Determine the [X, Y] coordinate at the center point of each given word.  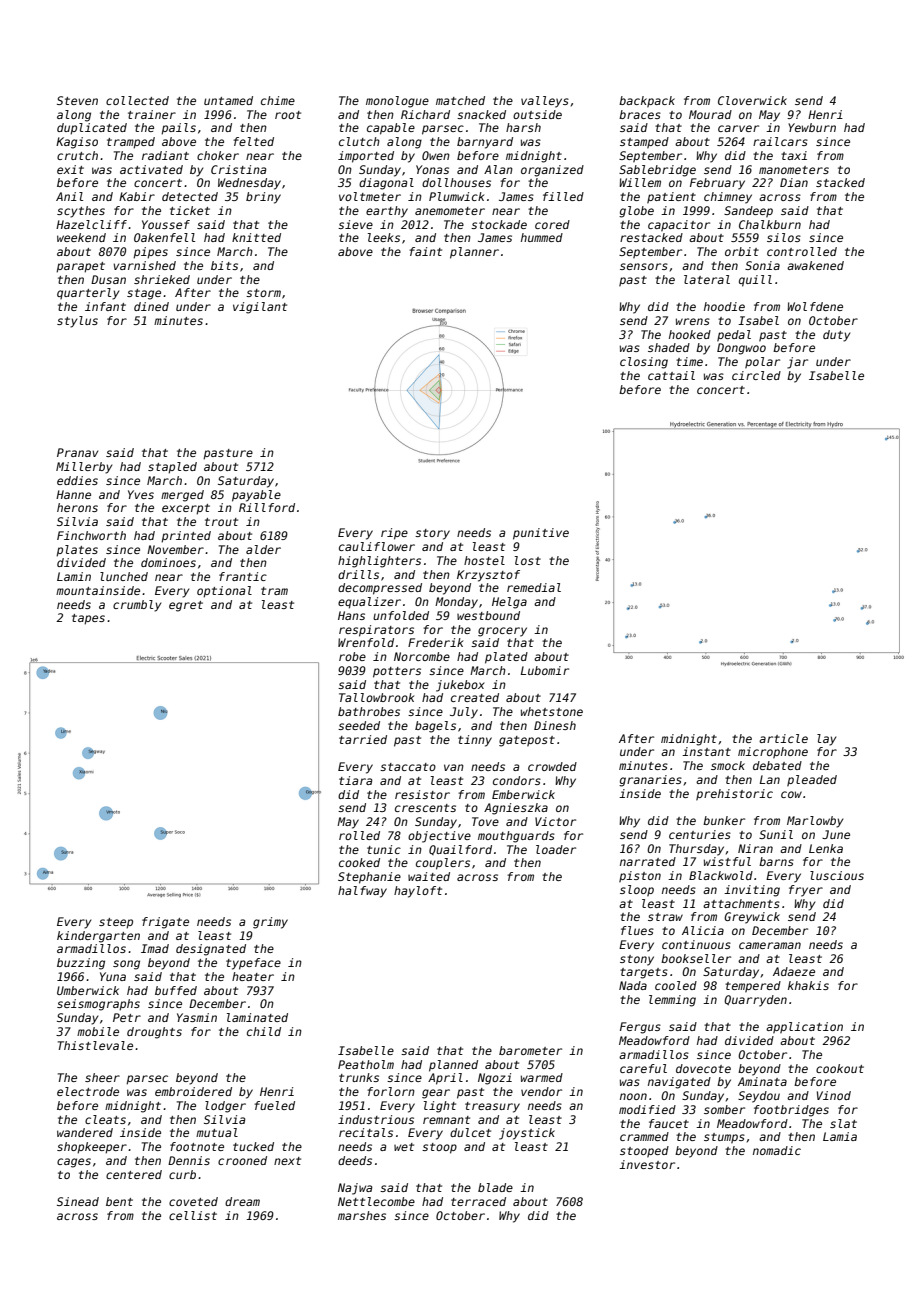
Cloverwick [752, 100]
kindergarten [98, 937]
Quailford [460, 850]
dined [151, 306]
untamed [228, 100]
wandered [85, 1132]
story [432, 534]
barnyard [485, 143]
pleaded [812, 781]
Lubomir [545, 670]
